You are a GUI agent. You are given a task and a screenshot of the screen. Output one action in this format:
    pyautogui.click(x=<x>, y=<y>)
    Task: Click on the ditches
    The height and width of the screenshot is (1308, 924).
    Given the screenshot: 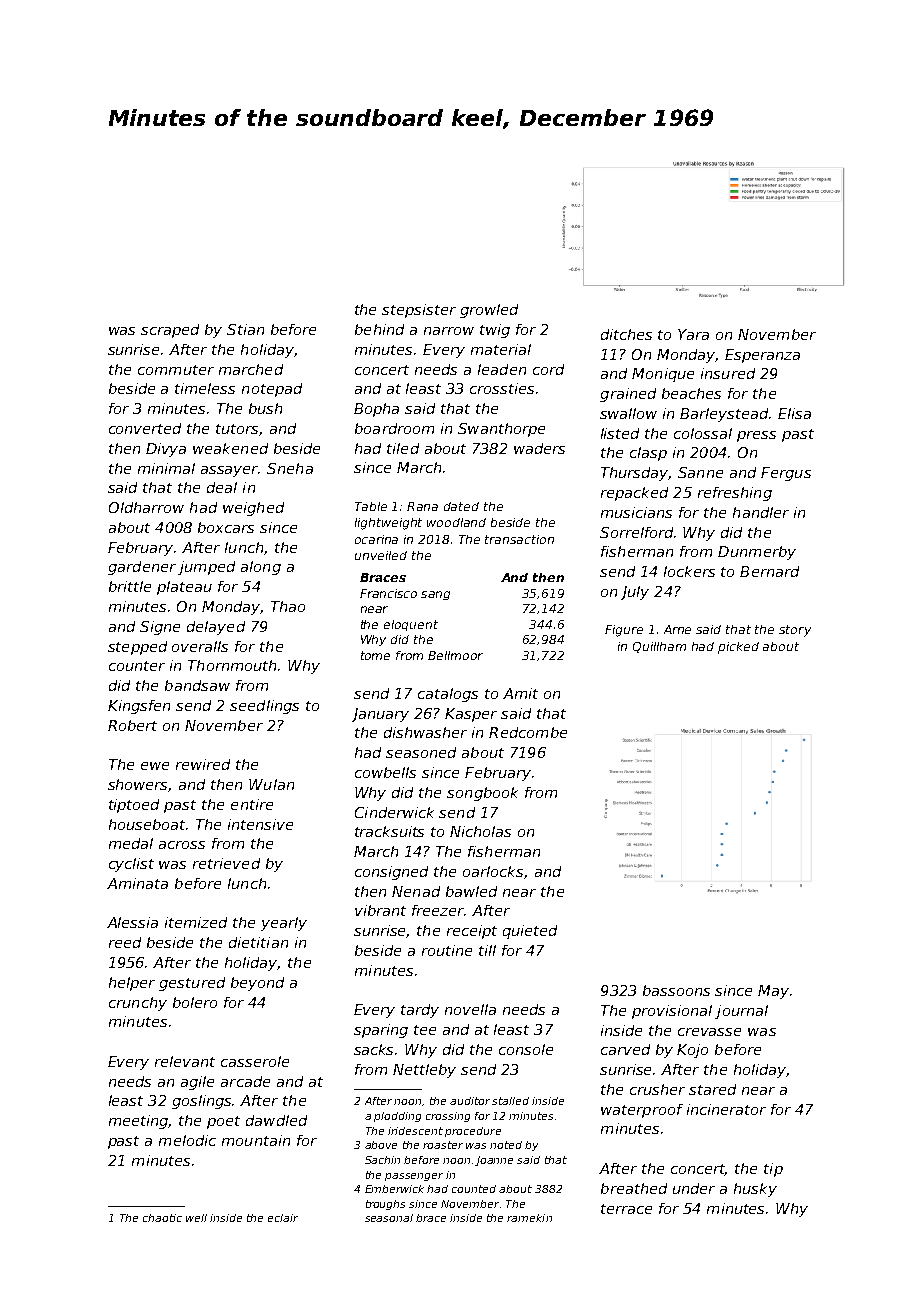 What is the action you would take?
    pyautogui.click(x=626, y=334)
